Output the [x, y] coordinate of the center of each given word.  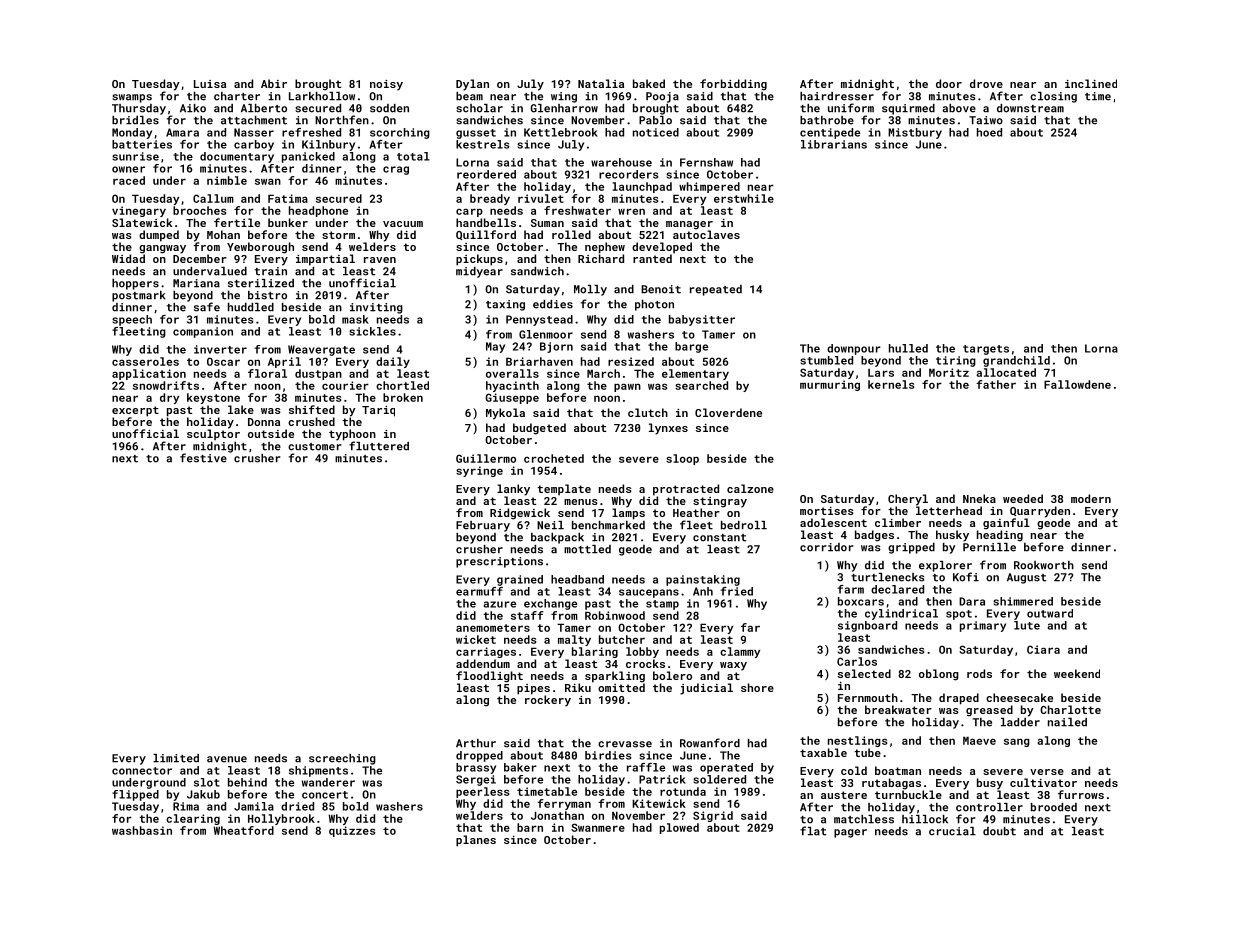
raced [129, 180]
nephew [605, 248]
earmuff [479, 591]
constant [719, 538]
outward [1050, 613]
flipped [135, 795]
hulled [908, 348]
